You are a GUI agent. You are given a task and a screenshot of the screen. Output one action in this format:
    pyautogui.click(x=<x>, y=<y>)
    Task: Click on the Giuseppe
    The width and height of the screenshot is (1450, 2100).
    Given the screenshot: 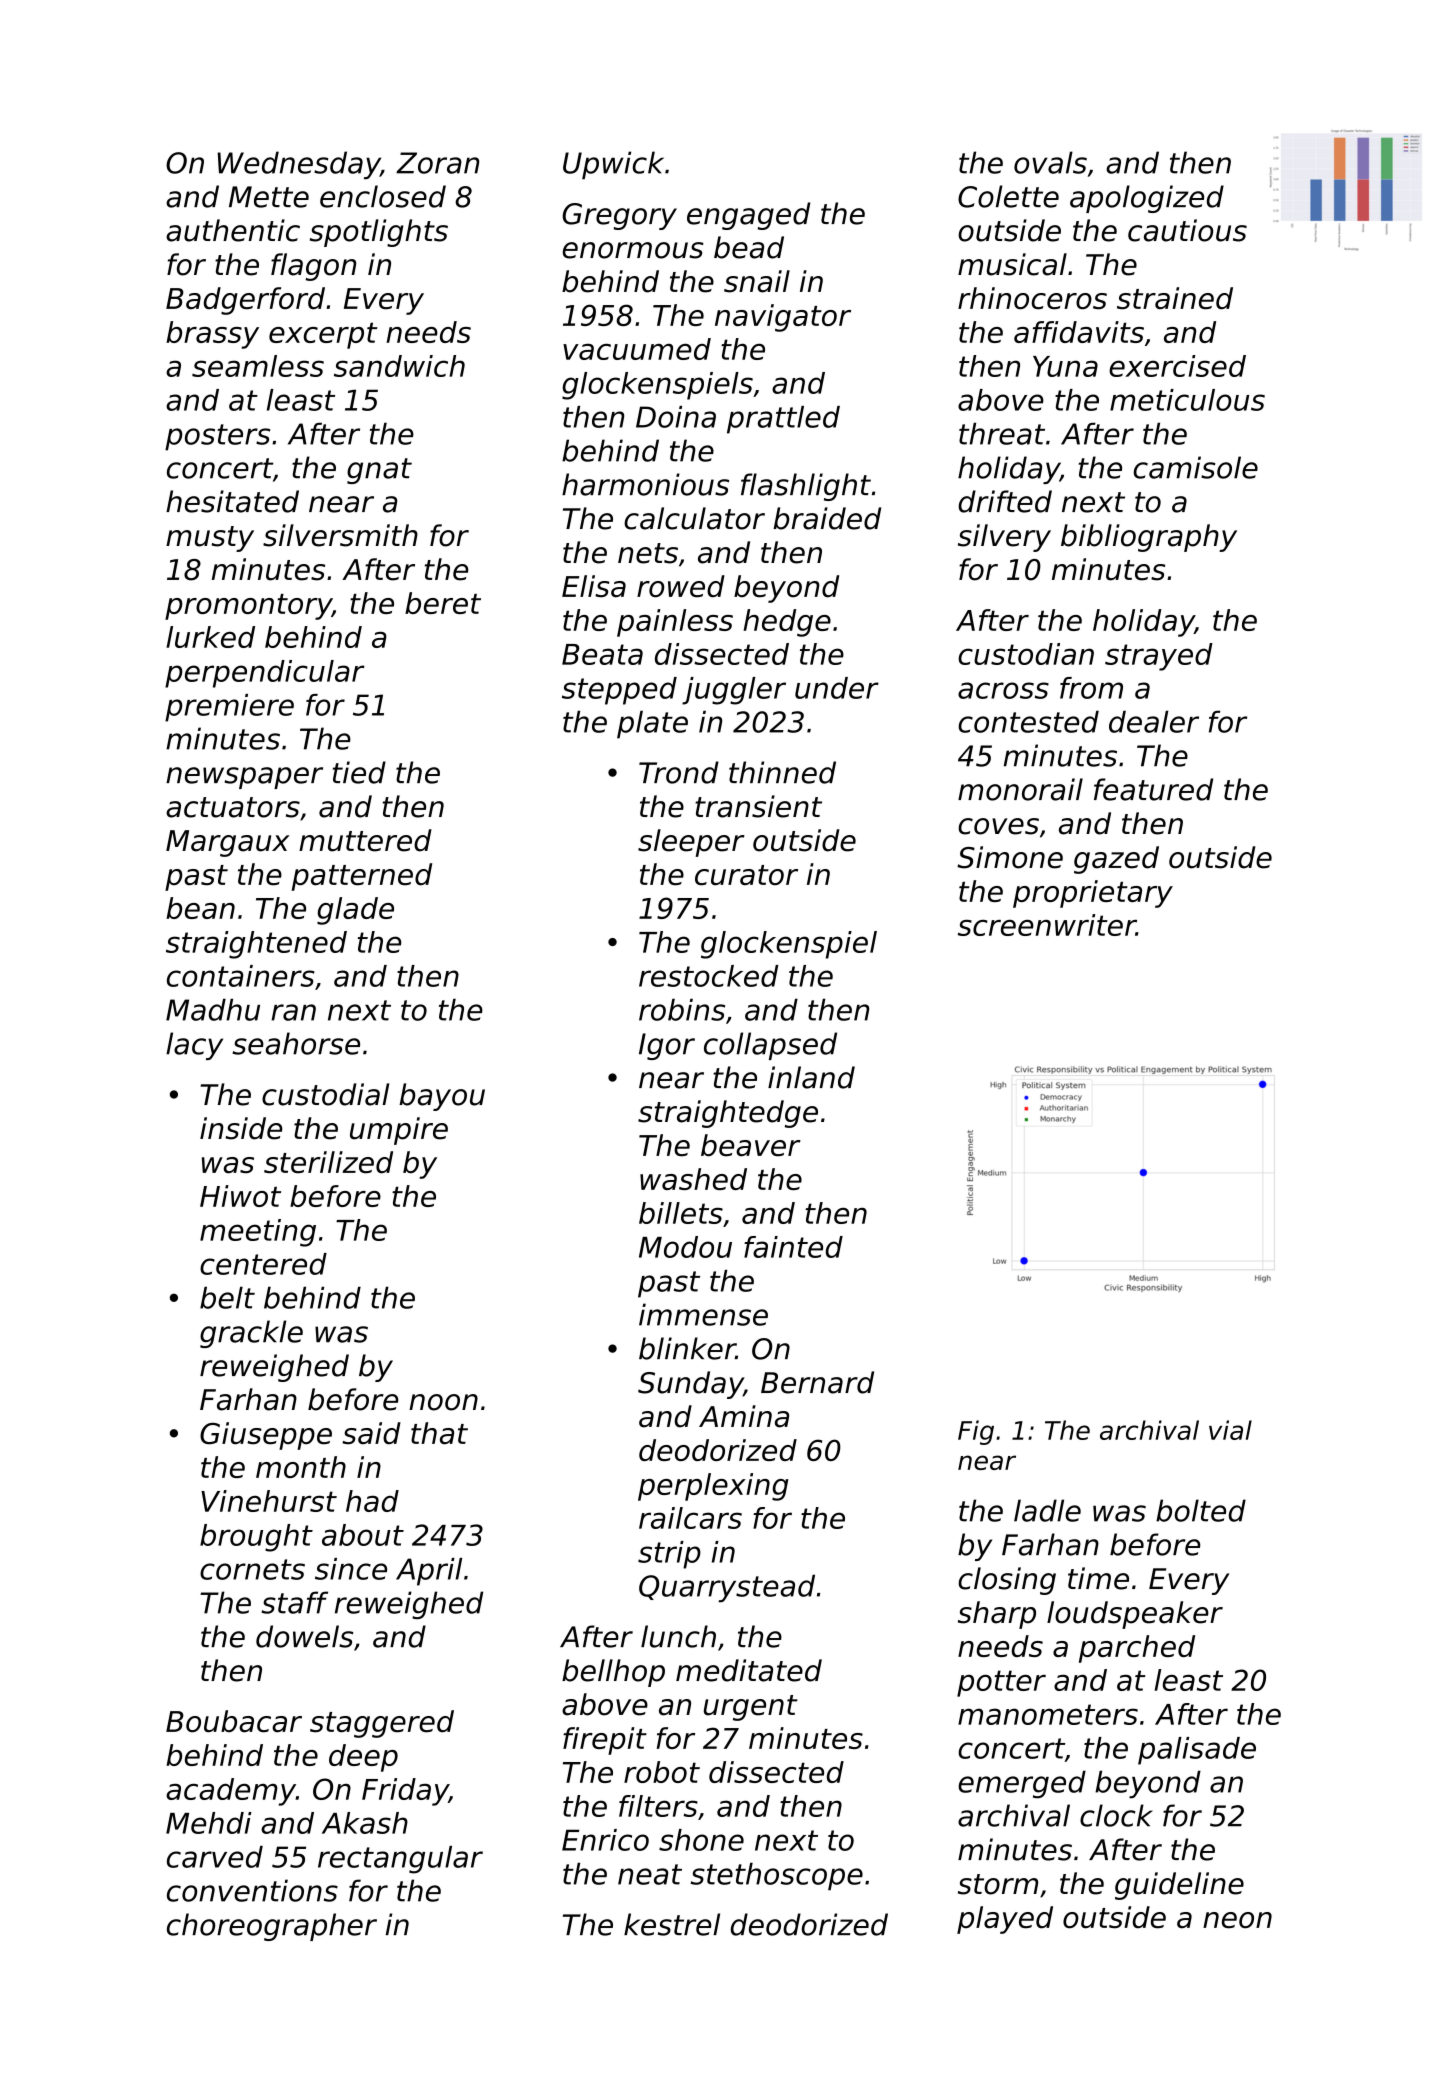 What is the action you would take?
    pyautogui.click(x=266, y=1436)
